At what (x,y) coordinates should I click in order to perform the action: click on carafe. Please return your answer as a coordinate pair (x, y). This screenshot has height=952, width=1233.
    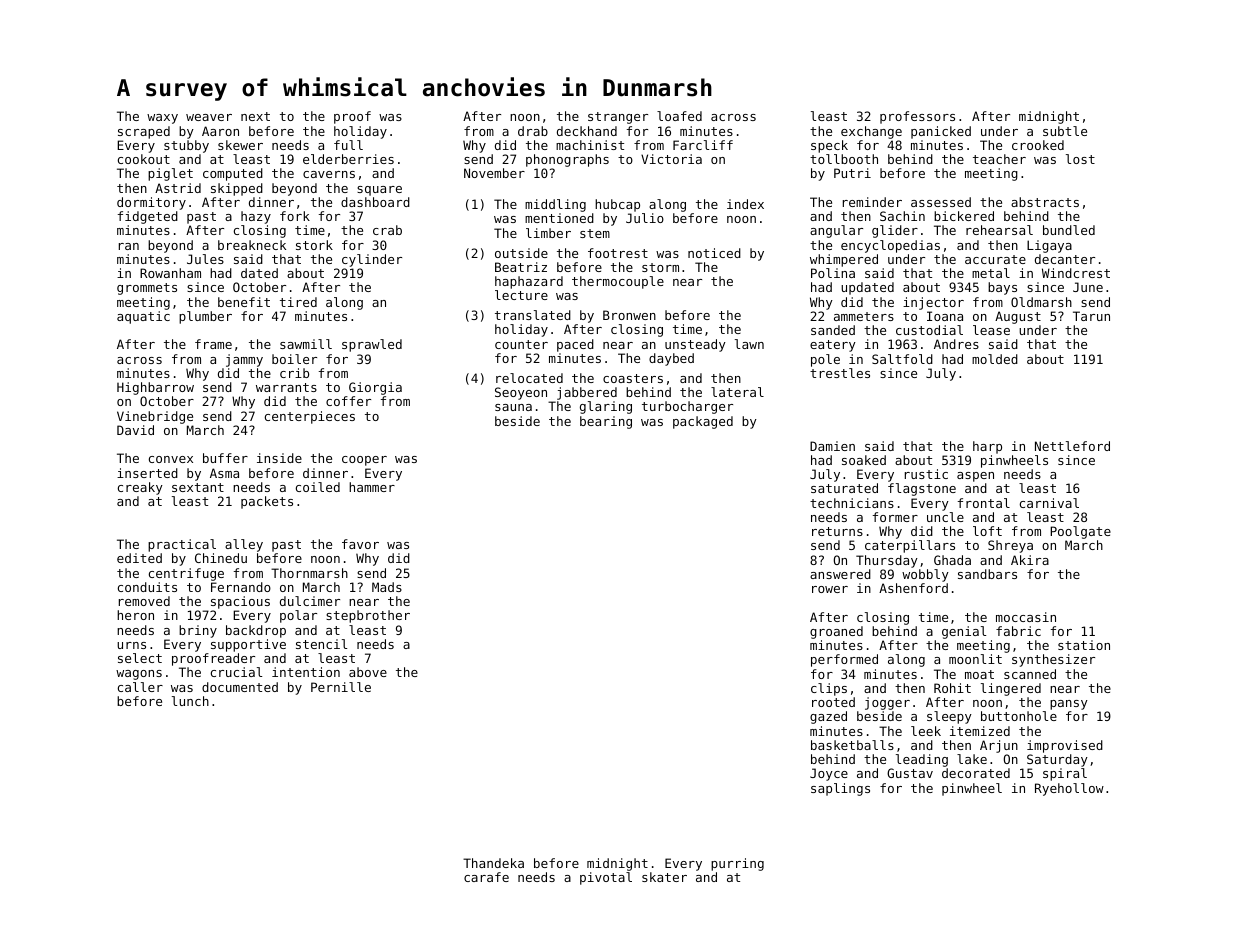
    Looking at the image, I should click on (486, 877).
